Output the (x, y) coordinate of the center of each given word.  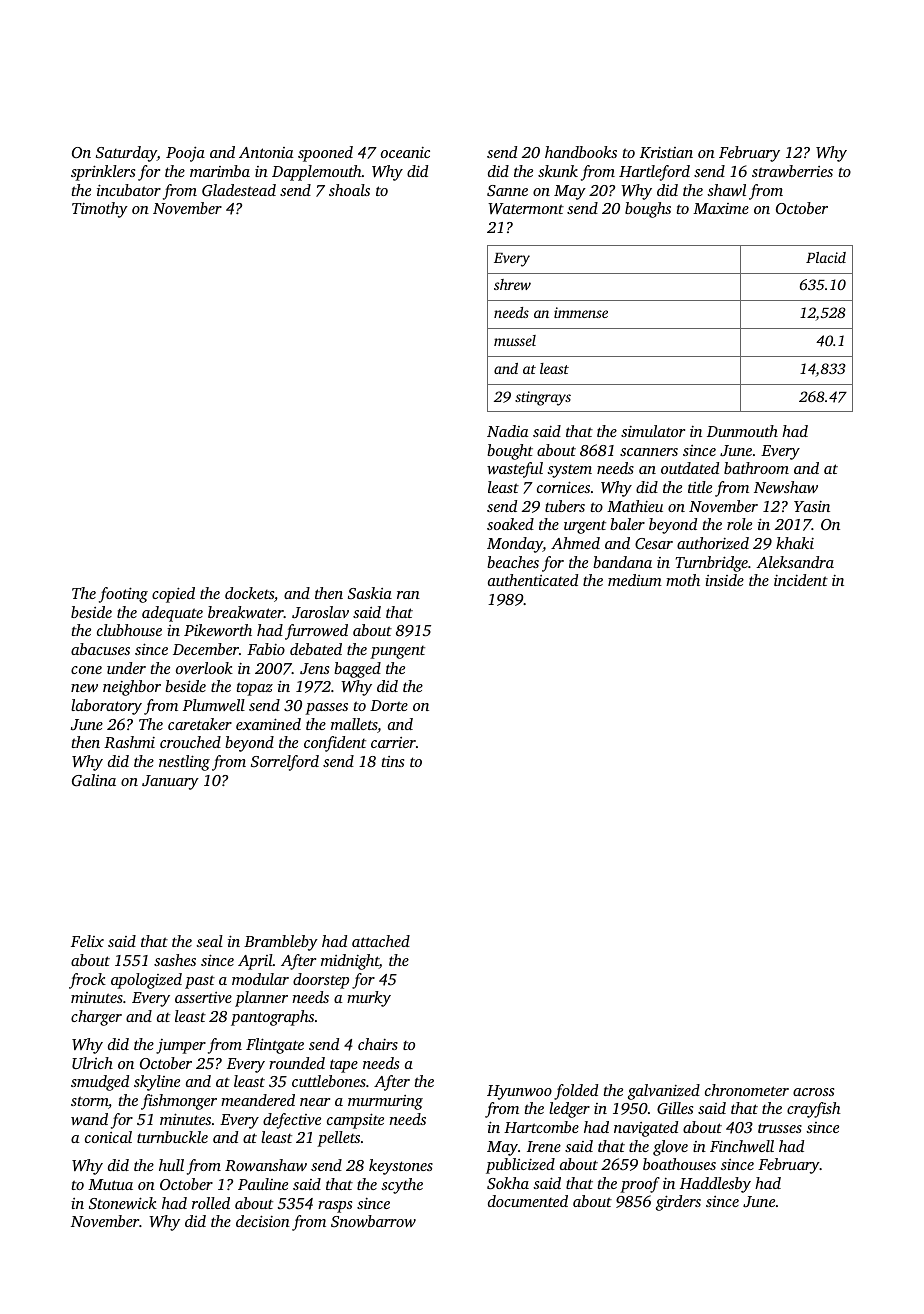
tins (392, 761)
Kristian (666, 152)
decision (263, 1221)
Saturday (126, 154)
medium (635, 580)
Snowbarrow (373, 1221)
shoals (349, 190)
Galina (94, 780)
